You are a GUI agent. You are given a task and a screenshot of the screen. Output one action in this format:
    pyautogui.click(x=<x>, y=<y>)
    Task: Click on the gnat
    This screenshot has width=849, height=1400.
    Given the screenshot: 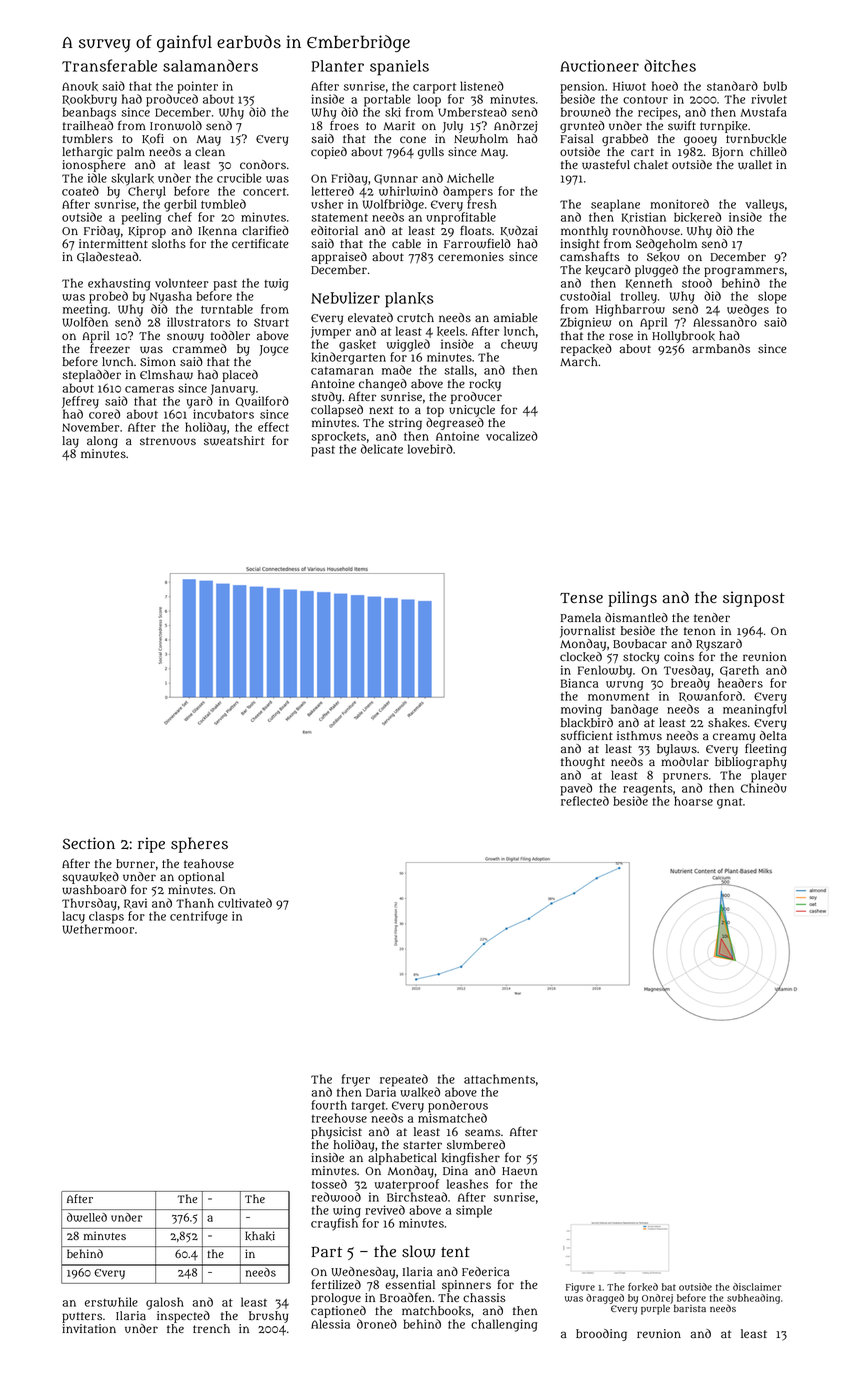 What is the action you would take?
    pyautogui.click(x=730, y=803)
